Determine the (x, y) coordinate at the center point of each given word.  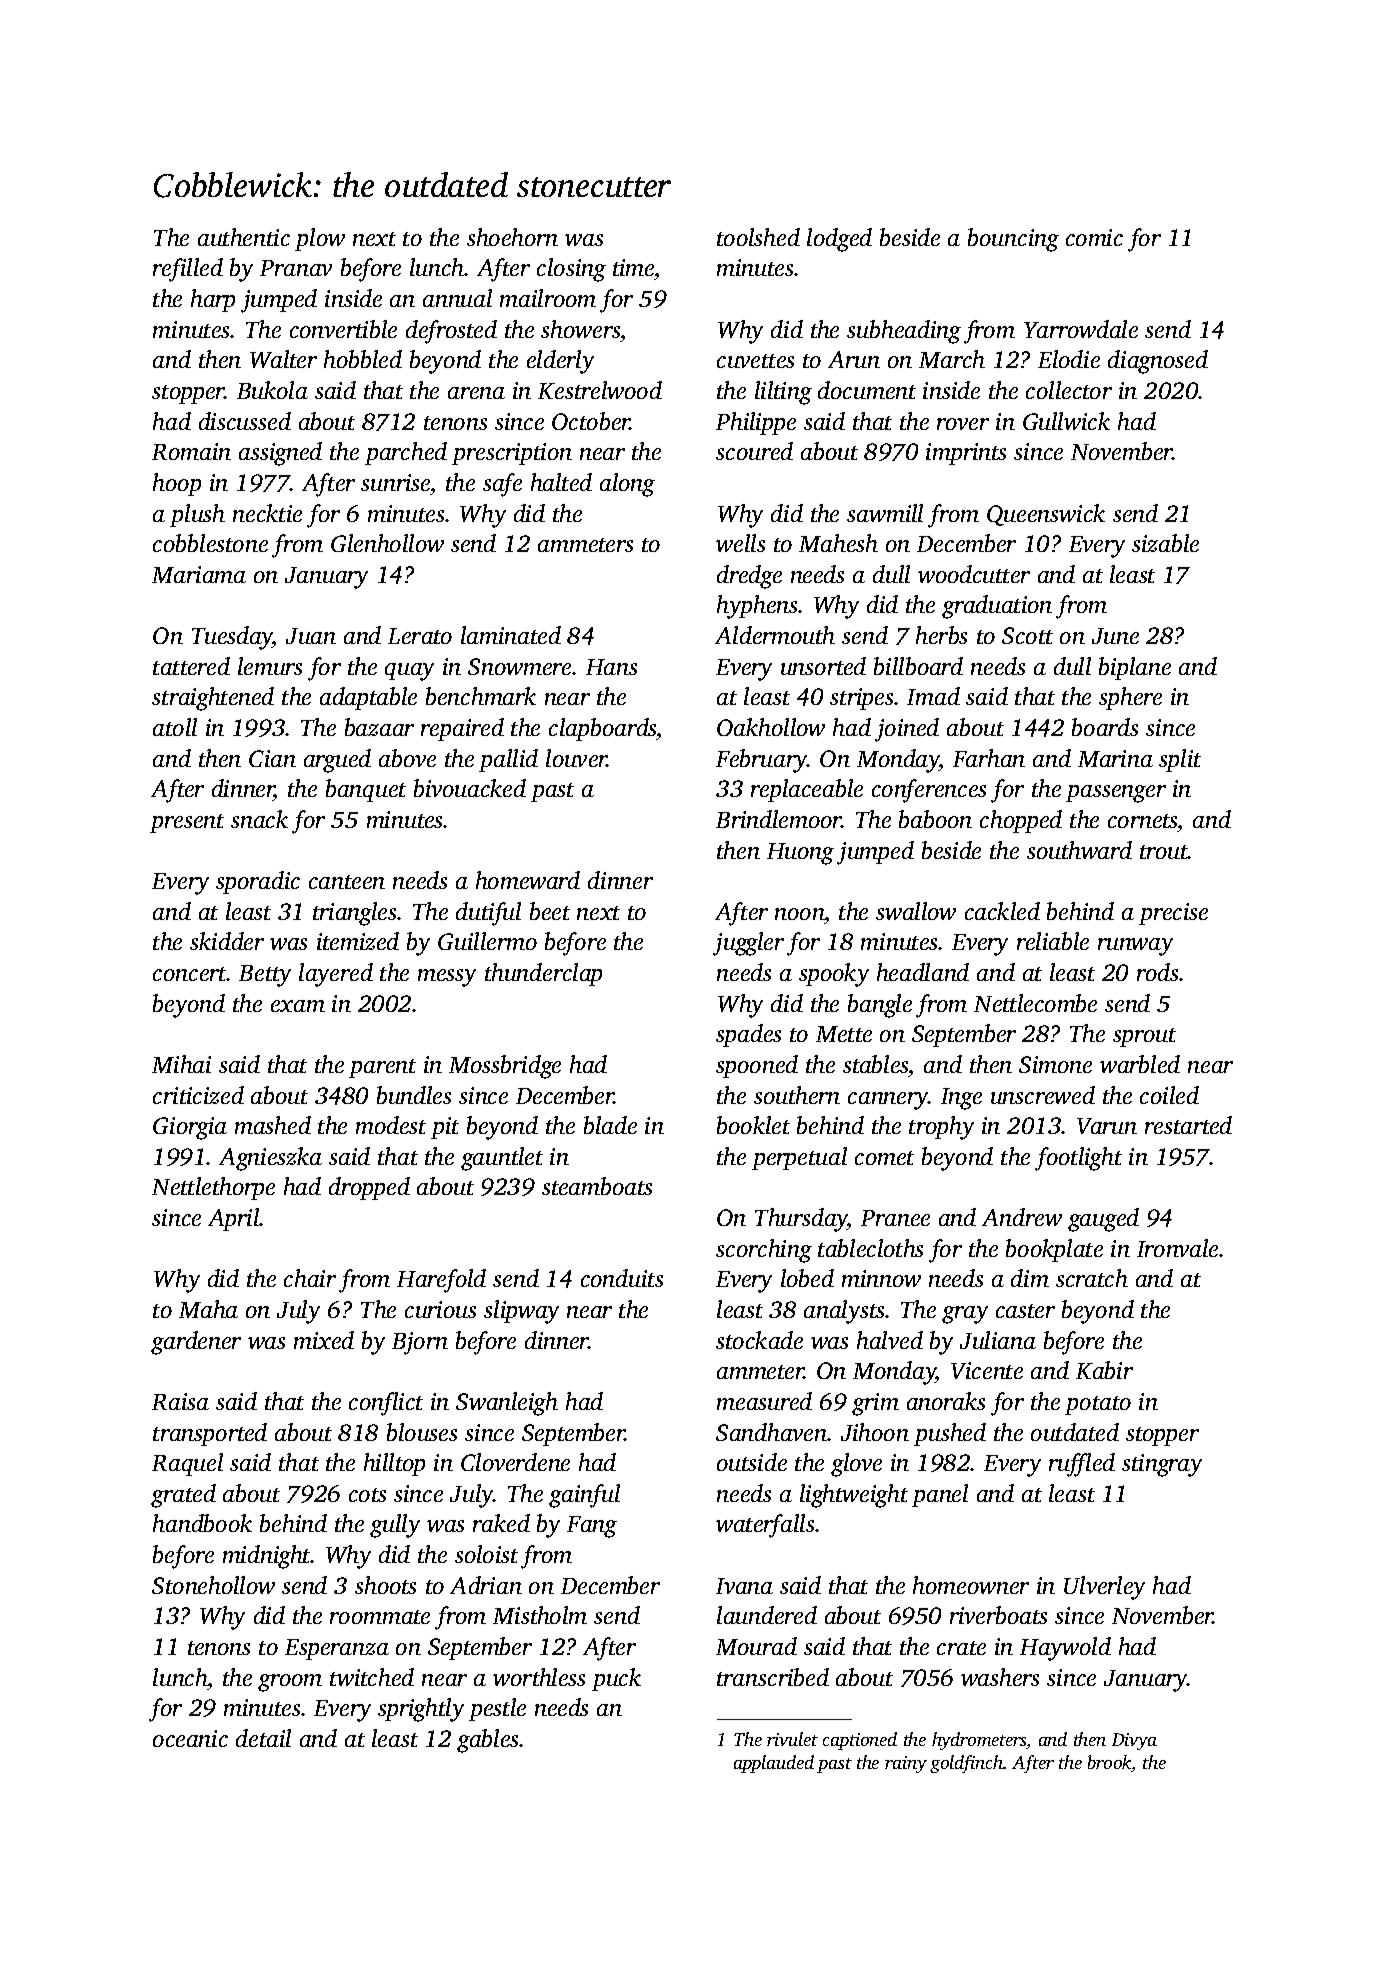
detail (263, 1738)
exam (298, 1006)
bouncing (1013, 240)
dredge (749, 577)
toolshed (758, 237)
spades (748, 1035)
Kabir (1104, 1370)
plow (320, 239)
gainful (584, 1496)
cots (367, 1495)
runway (1135, 947)
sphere (1130, 698)
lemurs (270, 666)
